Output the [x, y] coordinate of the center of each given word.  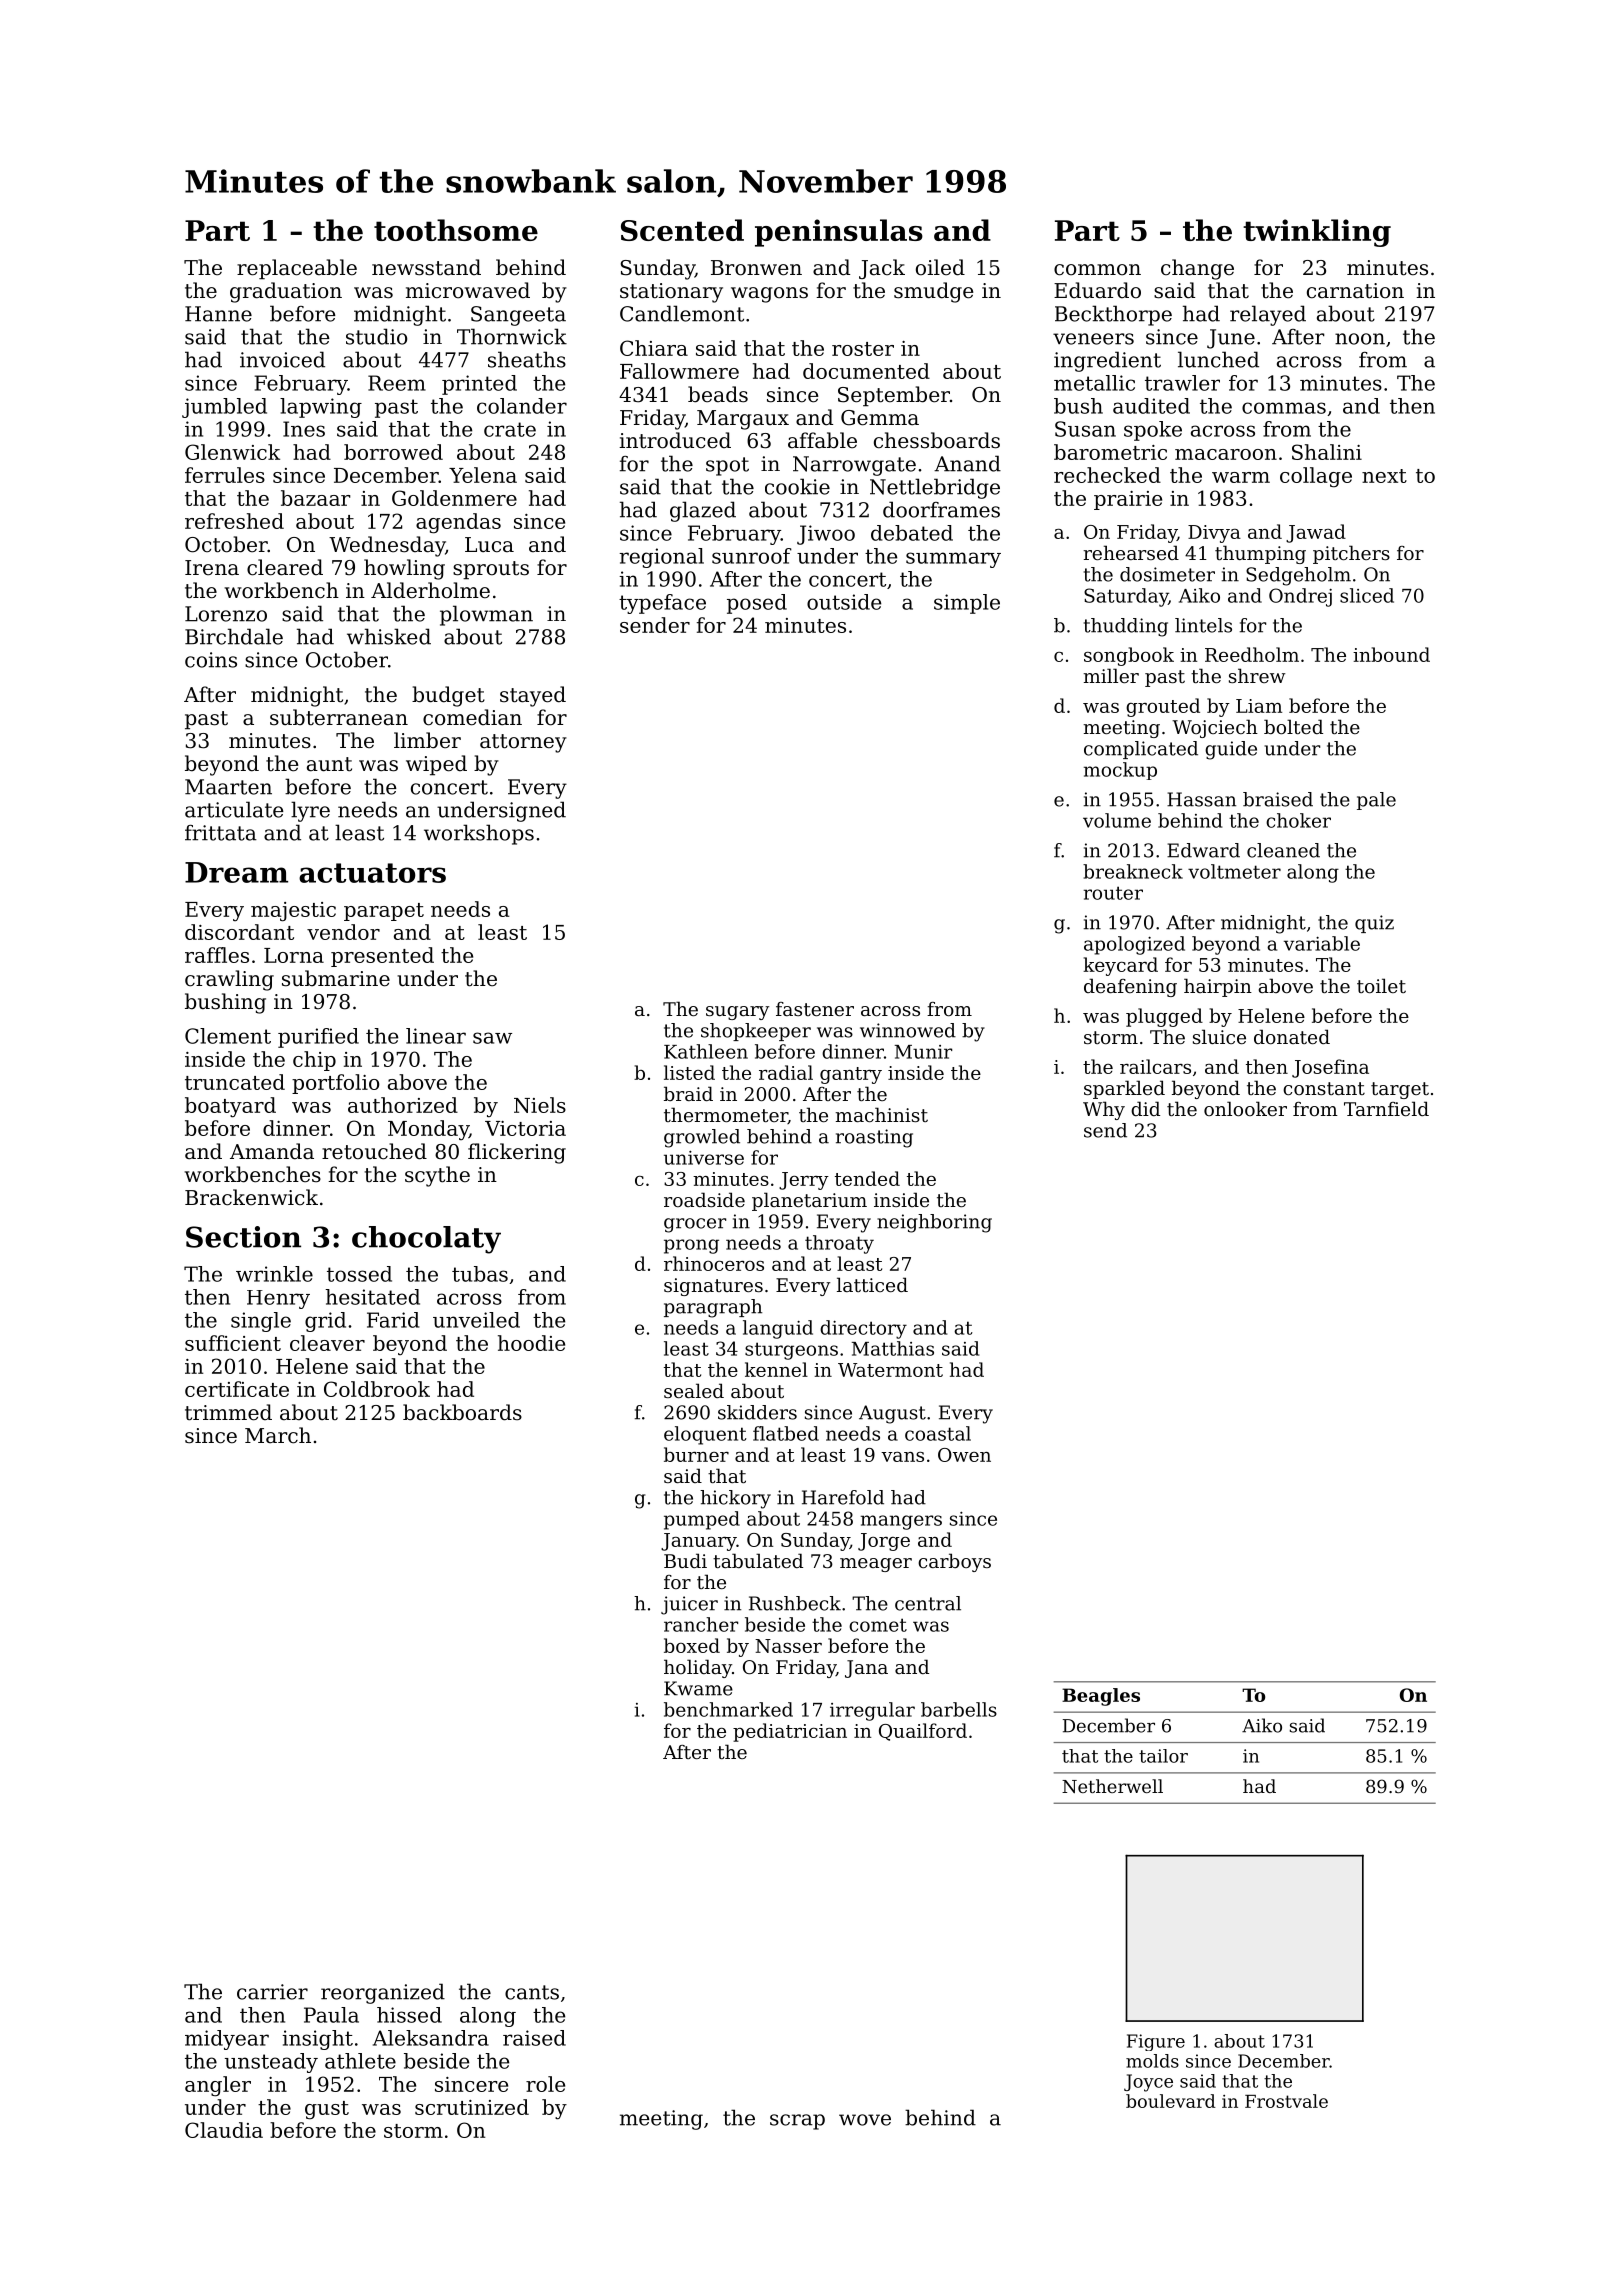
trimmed [228, 1412]
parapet [384, 912]
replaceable [297, 269]
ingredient [1107, 361]
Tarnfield [1386, 1108]
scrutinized [472, 2107]
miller [1111, 675]
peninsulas [839, 233]
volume [1117, 820]
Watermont [890, 1370]
